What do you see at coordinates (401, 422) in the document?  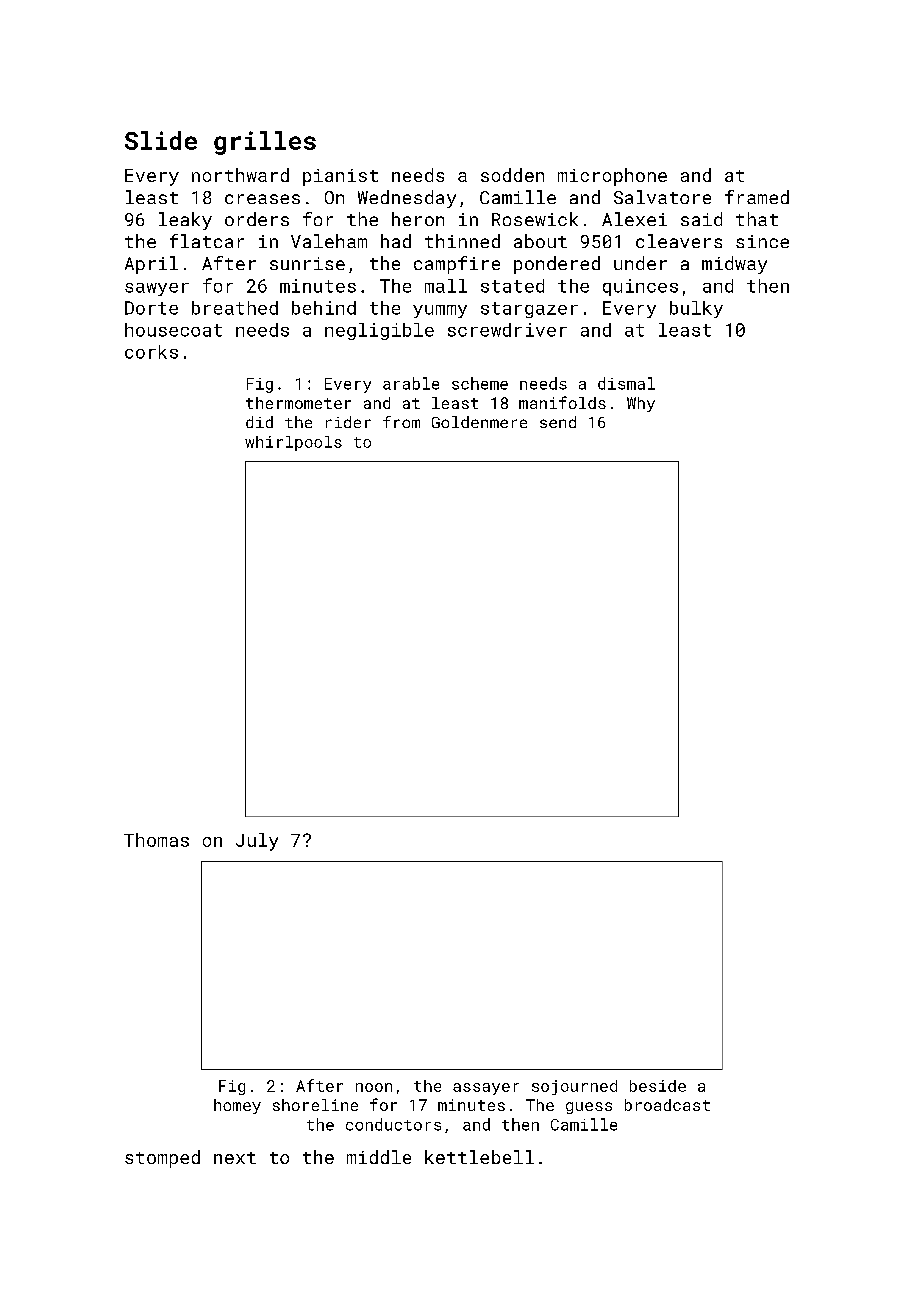 I see `from` at bounding box center [401, 422].
